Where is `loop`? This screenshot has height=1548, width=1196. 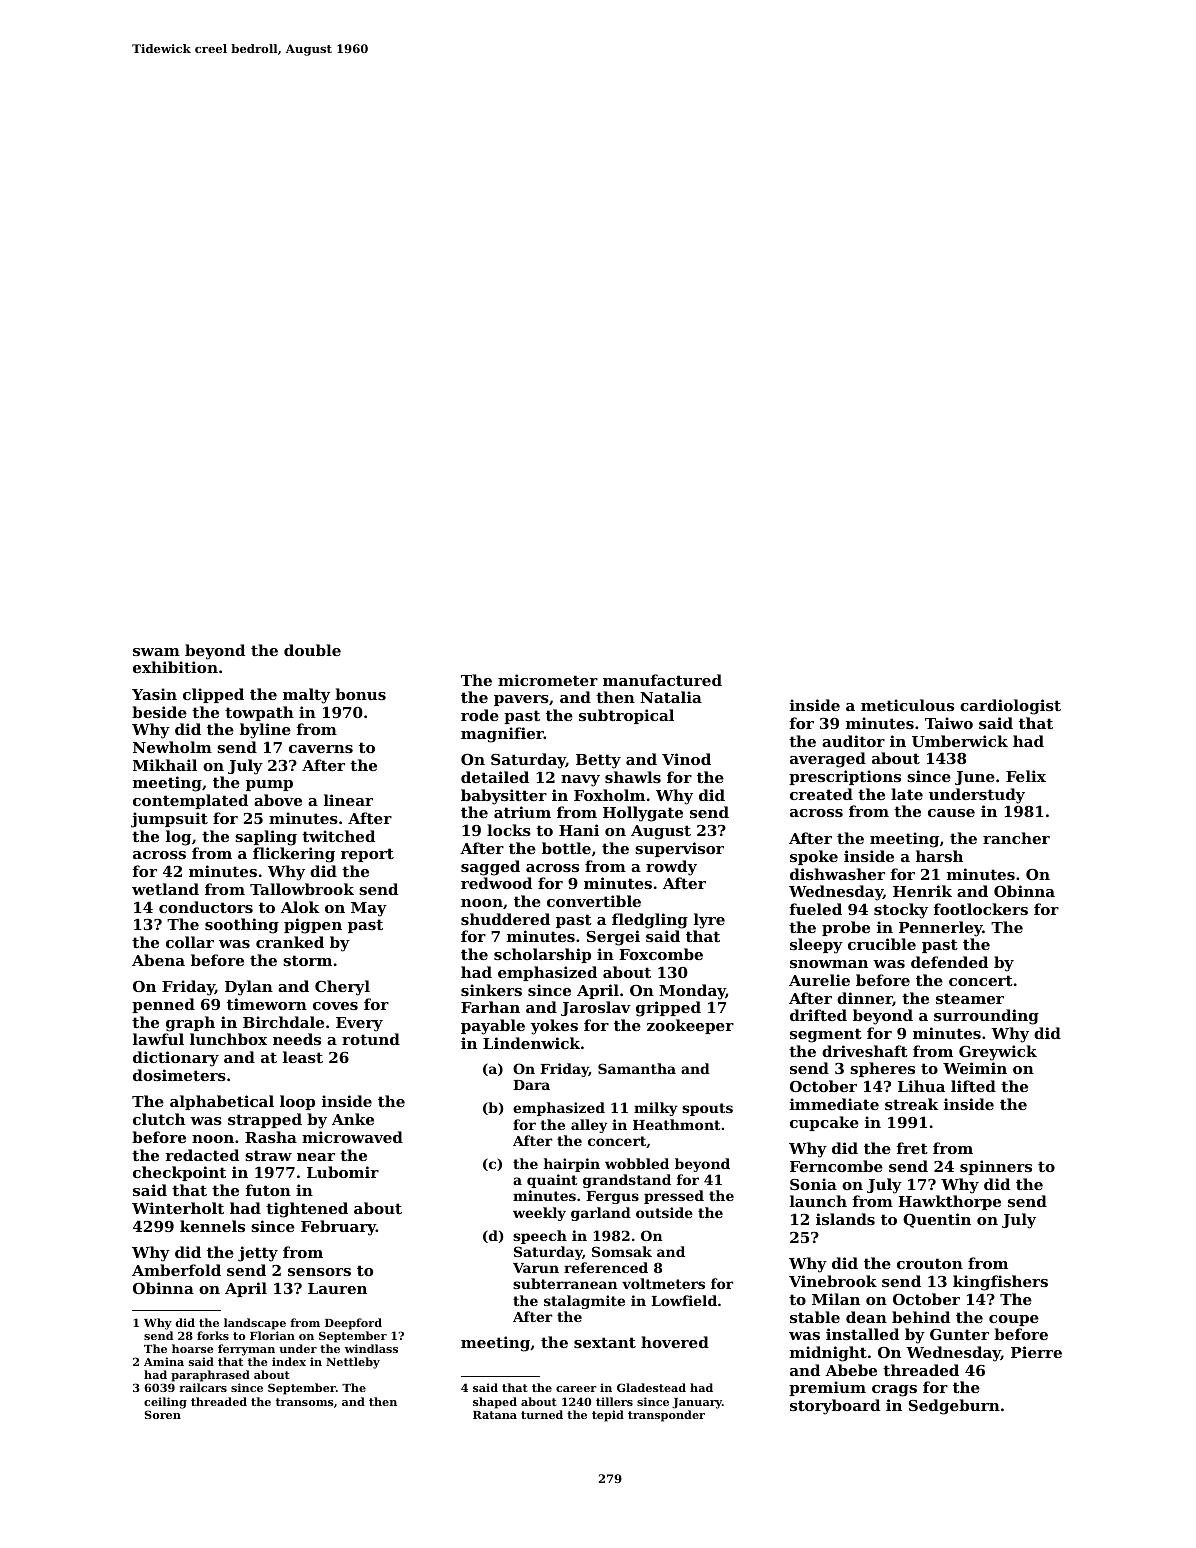
loop is located at coordinates (297, 1102).
